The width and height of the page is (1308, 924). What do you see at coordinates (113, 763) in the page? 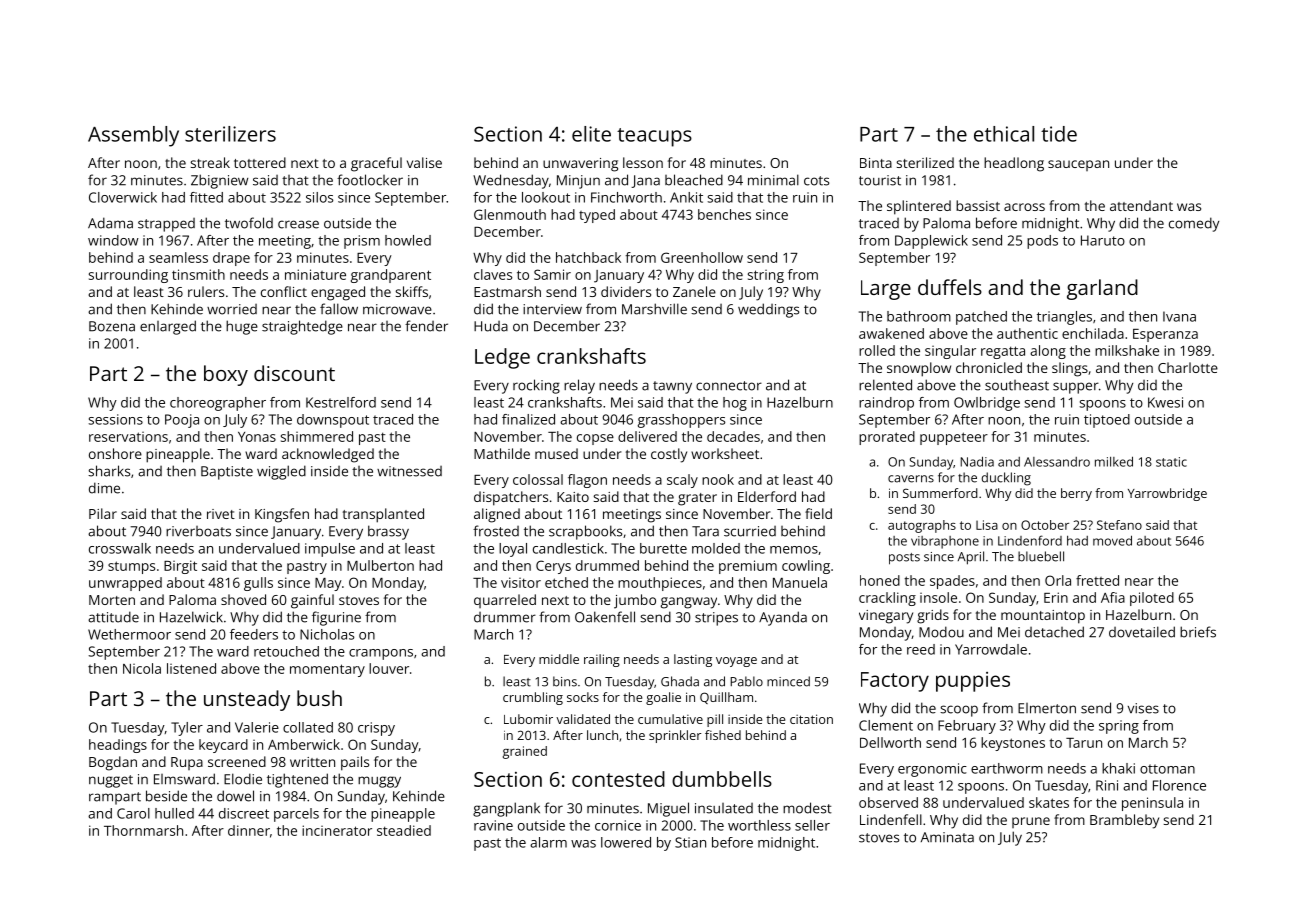
I see `Bogdan` at bounding box center [113, 763].
